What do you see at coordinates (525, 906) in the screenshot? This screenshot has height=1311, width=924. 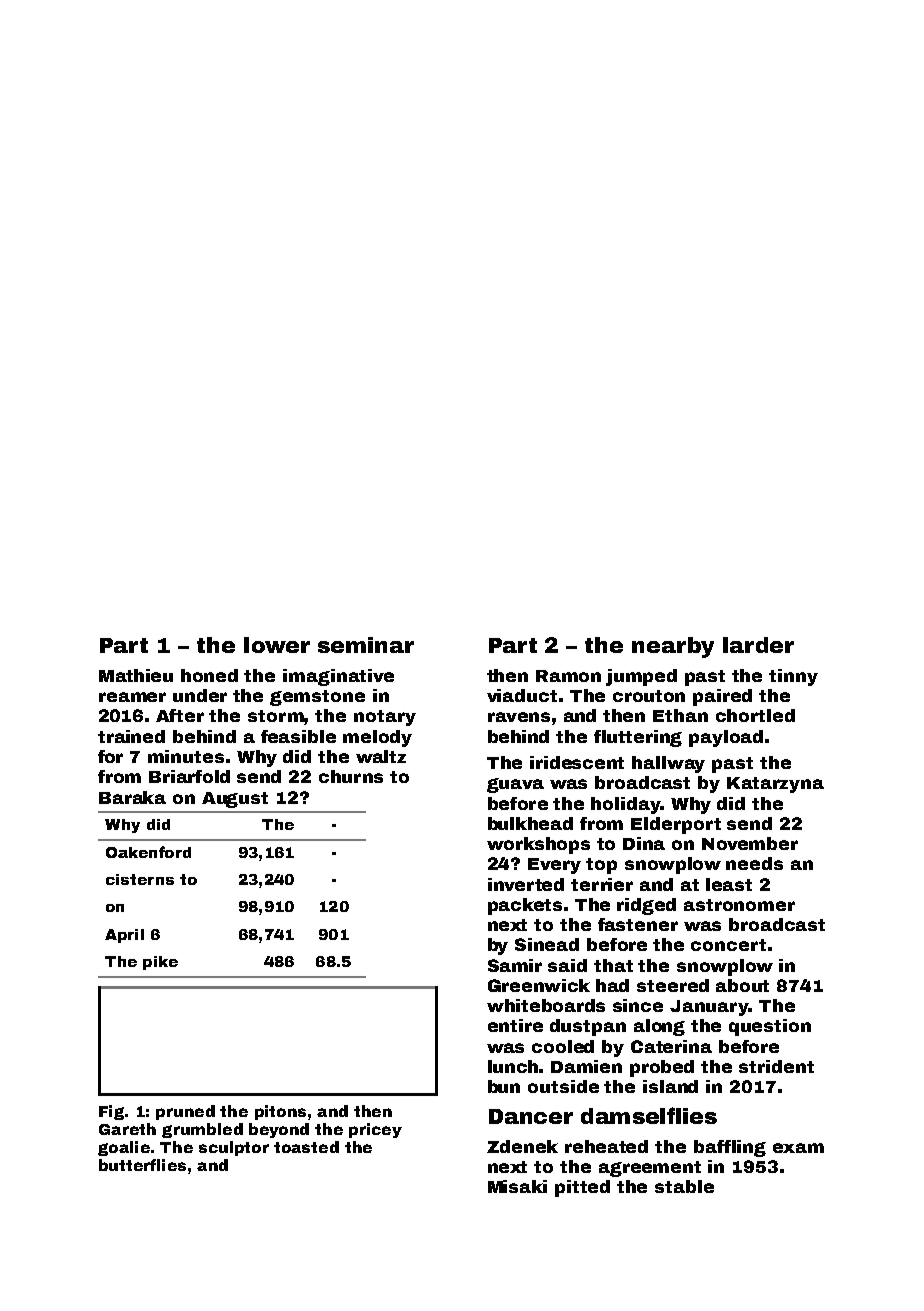 I see `packets` at bounding box center [525, 906].
